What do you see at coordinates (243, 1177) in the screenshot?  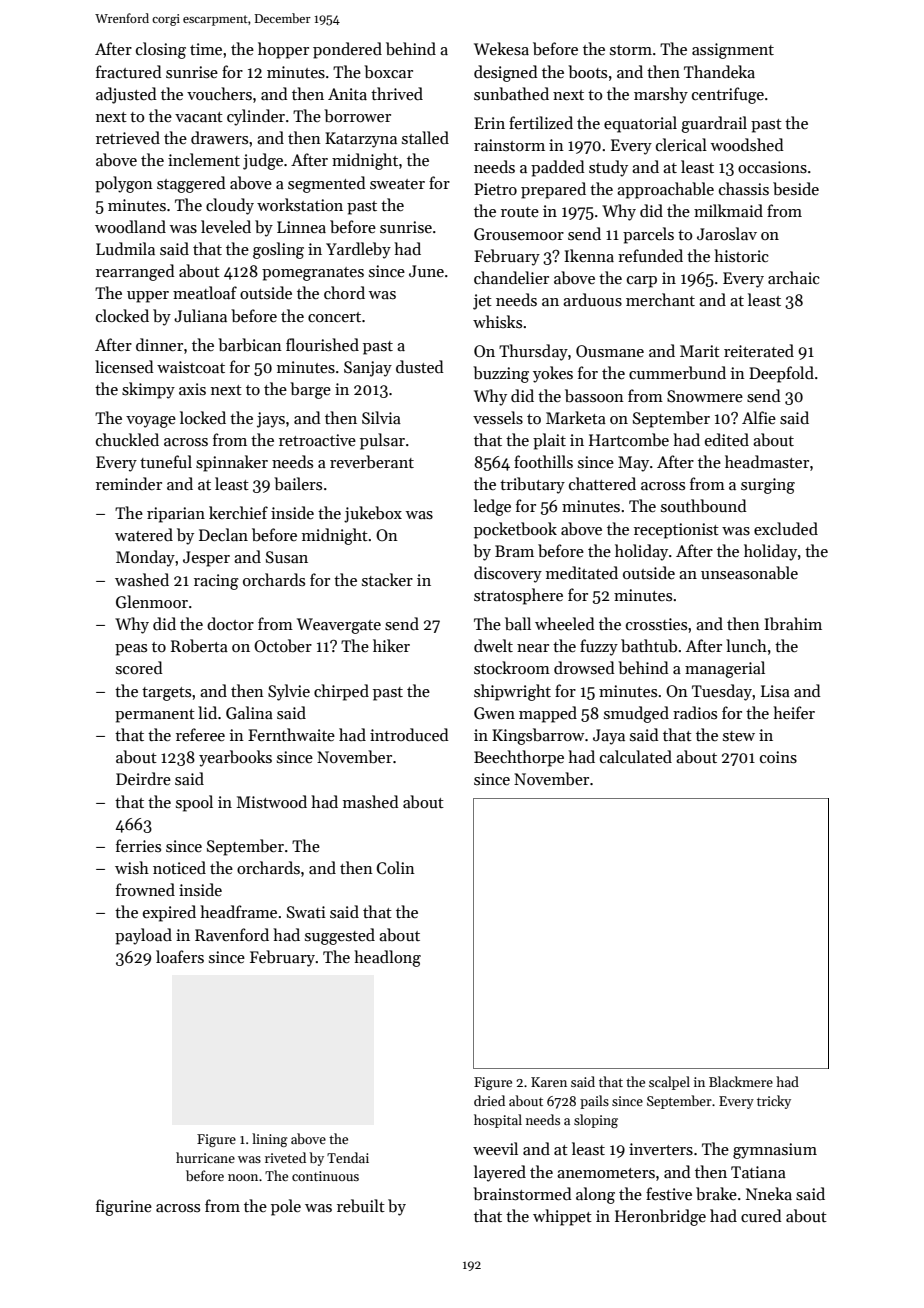 I see `noon` at bounding box center [243, 1177].
